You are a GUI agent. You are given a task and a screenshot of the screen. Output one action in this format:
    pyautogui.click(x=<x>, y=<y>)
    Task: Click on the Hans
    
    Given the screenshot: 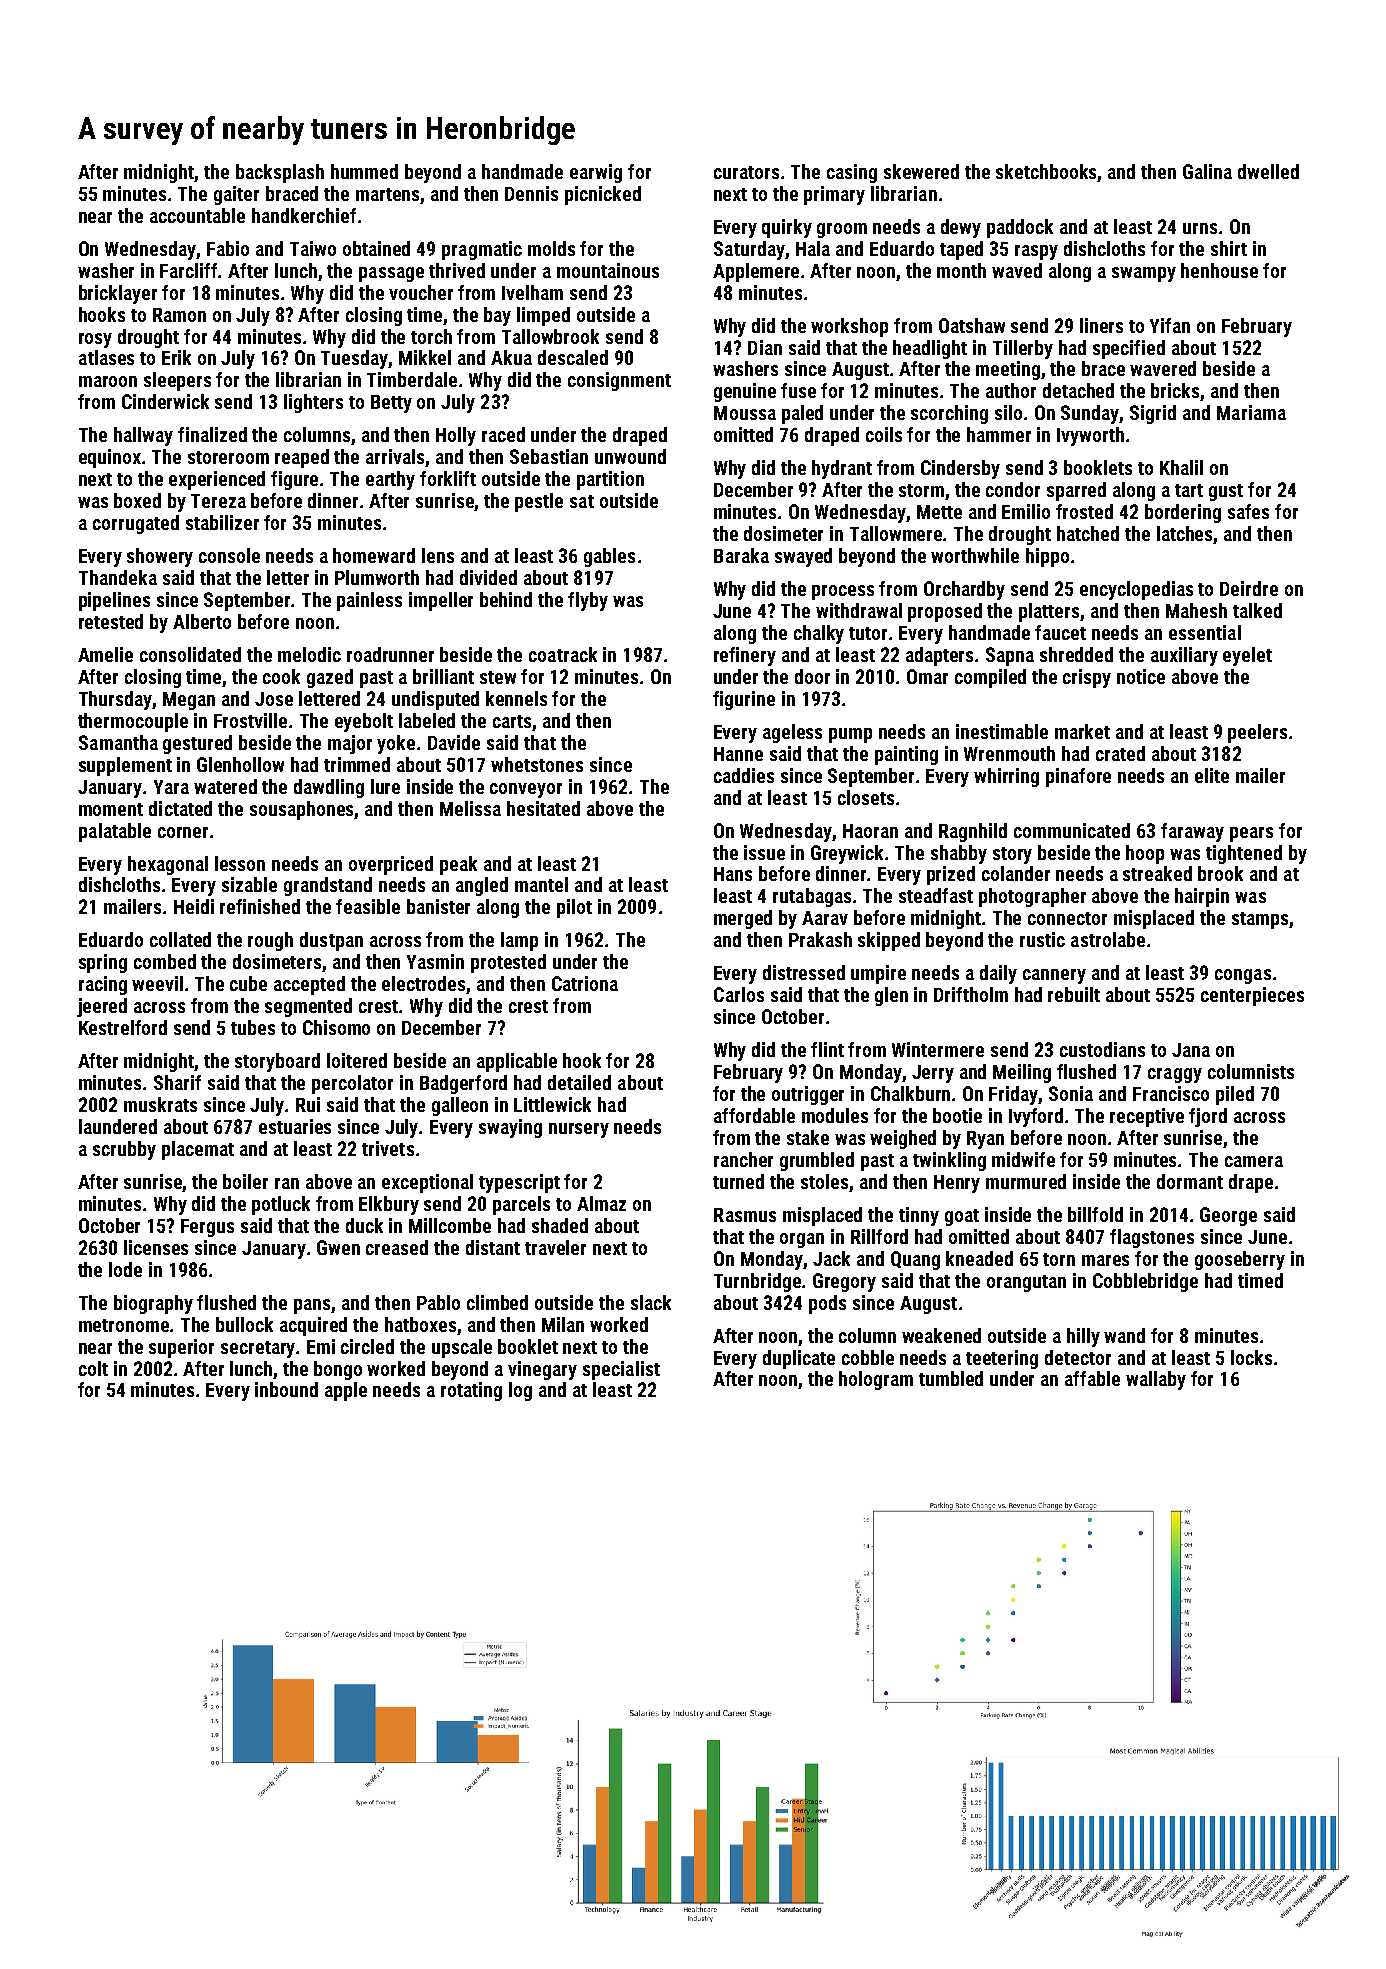 What is the action you would take?
    pyautogui.click(x=733, y=874)
